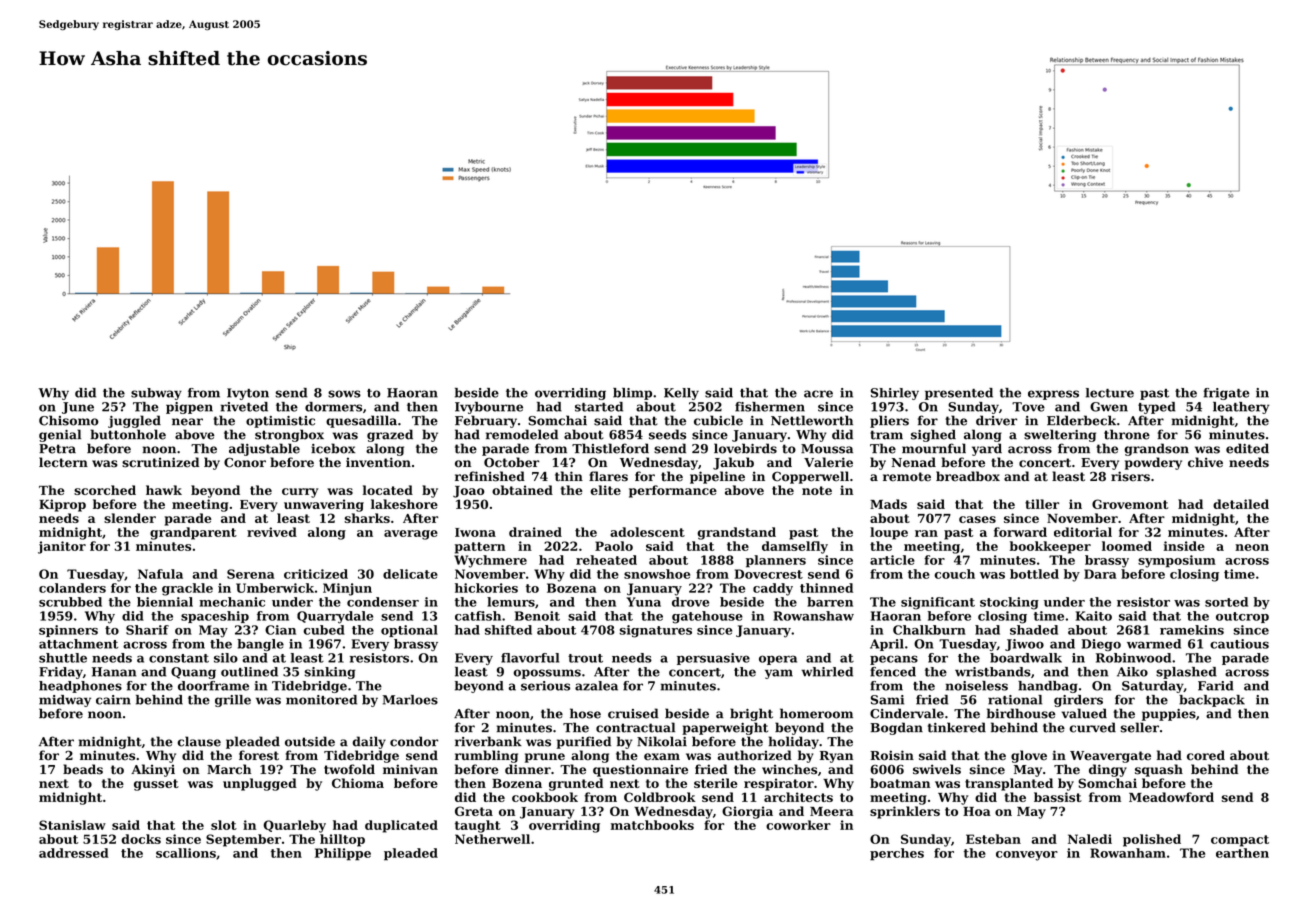  What do you see at coordinates (812, 420) in the screenshot?
I see `Nettleworth` at bounding box center [812, 420].
